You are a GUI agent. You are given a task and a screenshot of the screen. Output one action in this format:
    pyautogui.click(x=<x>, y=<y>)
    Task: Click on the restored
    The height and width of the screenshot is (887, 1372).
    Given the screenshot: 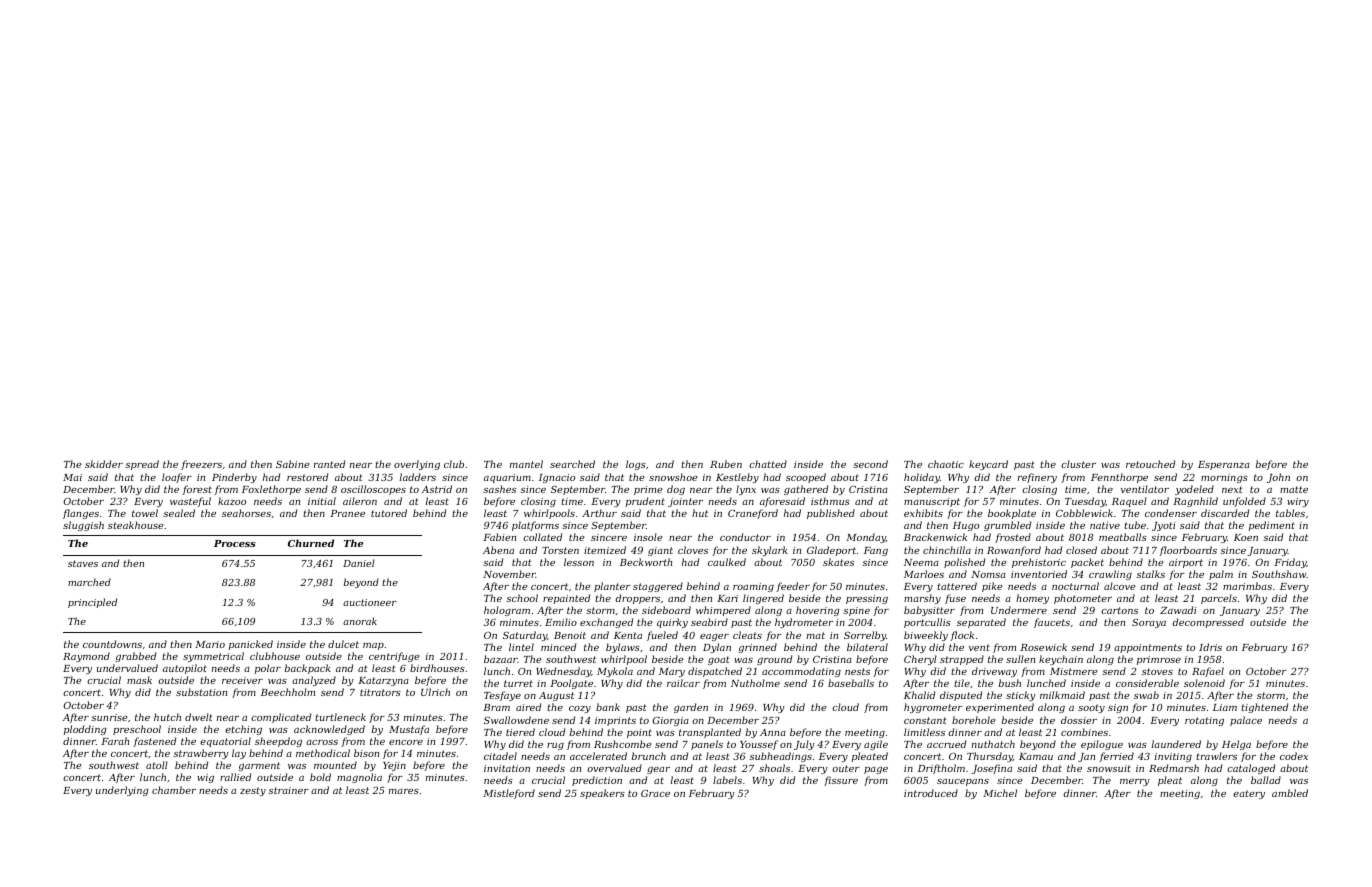 What is the action you would take?
    pyautogui.click(x=307, y=477)
